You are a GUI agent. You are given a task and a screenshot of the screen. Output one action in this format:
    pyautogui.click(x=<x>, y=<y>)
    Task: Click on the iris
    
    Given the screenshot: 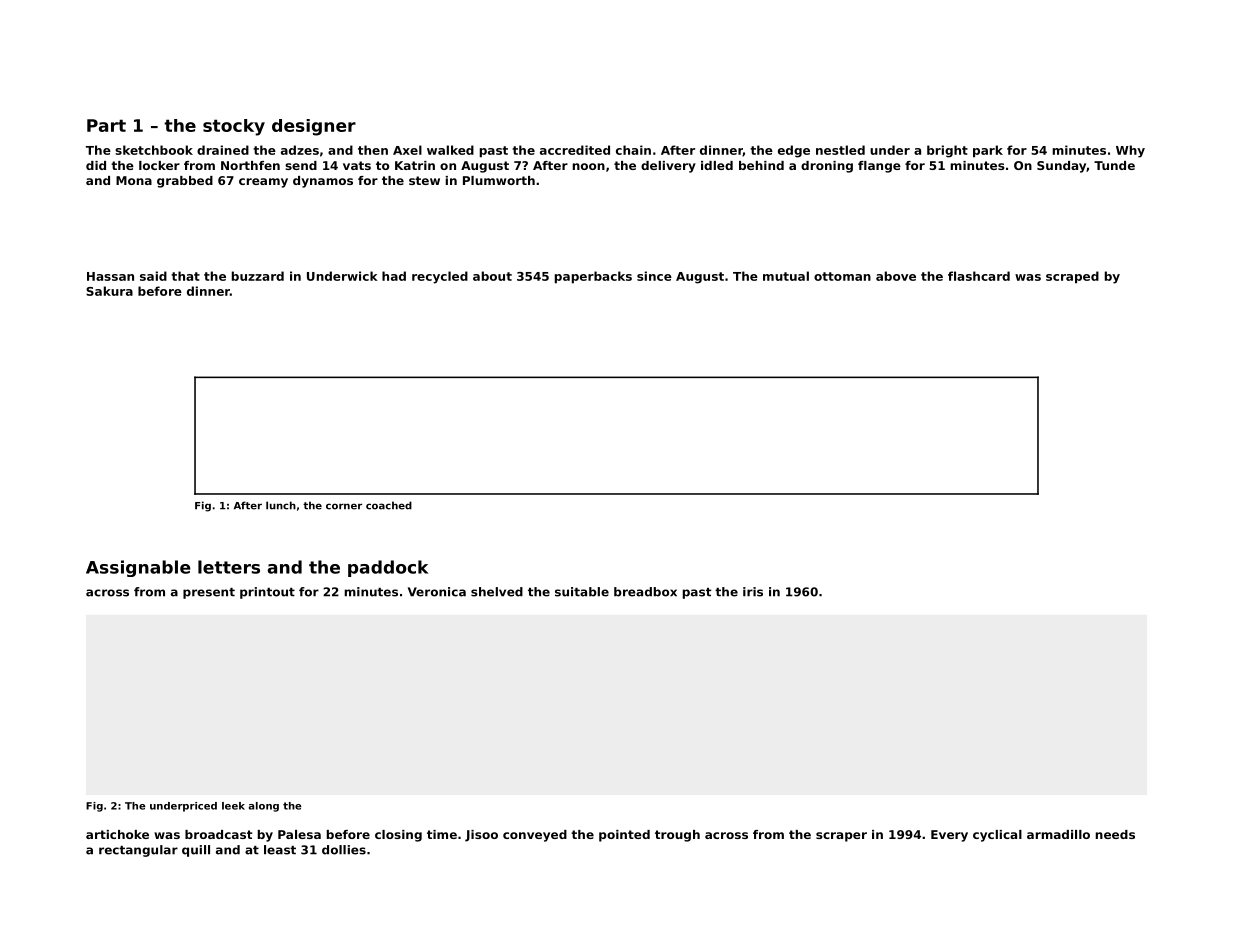 What is the action you would take?
    pyautogui.click(x=753, y=592)
